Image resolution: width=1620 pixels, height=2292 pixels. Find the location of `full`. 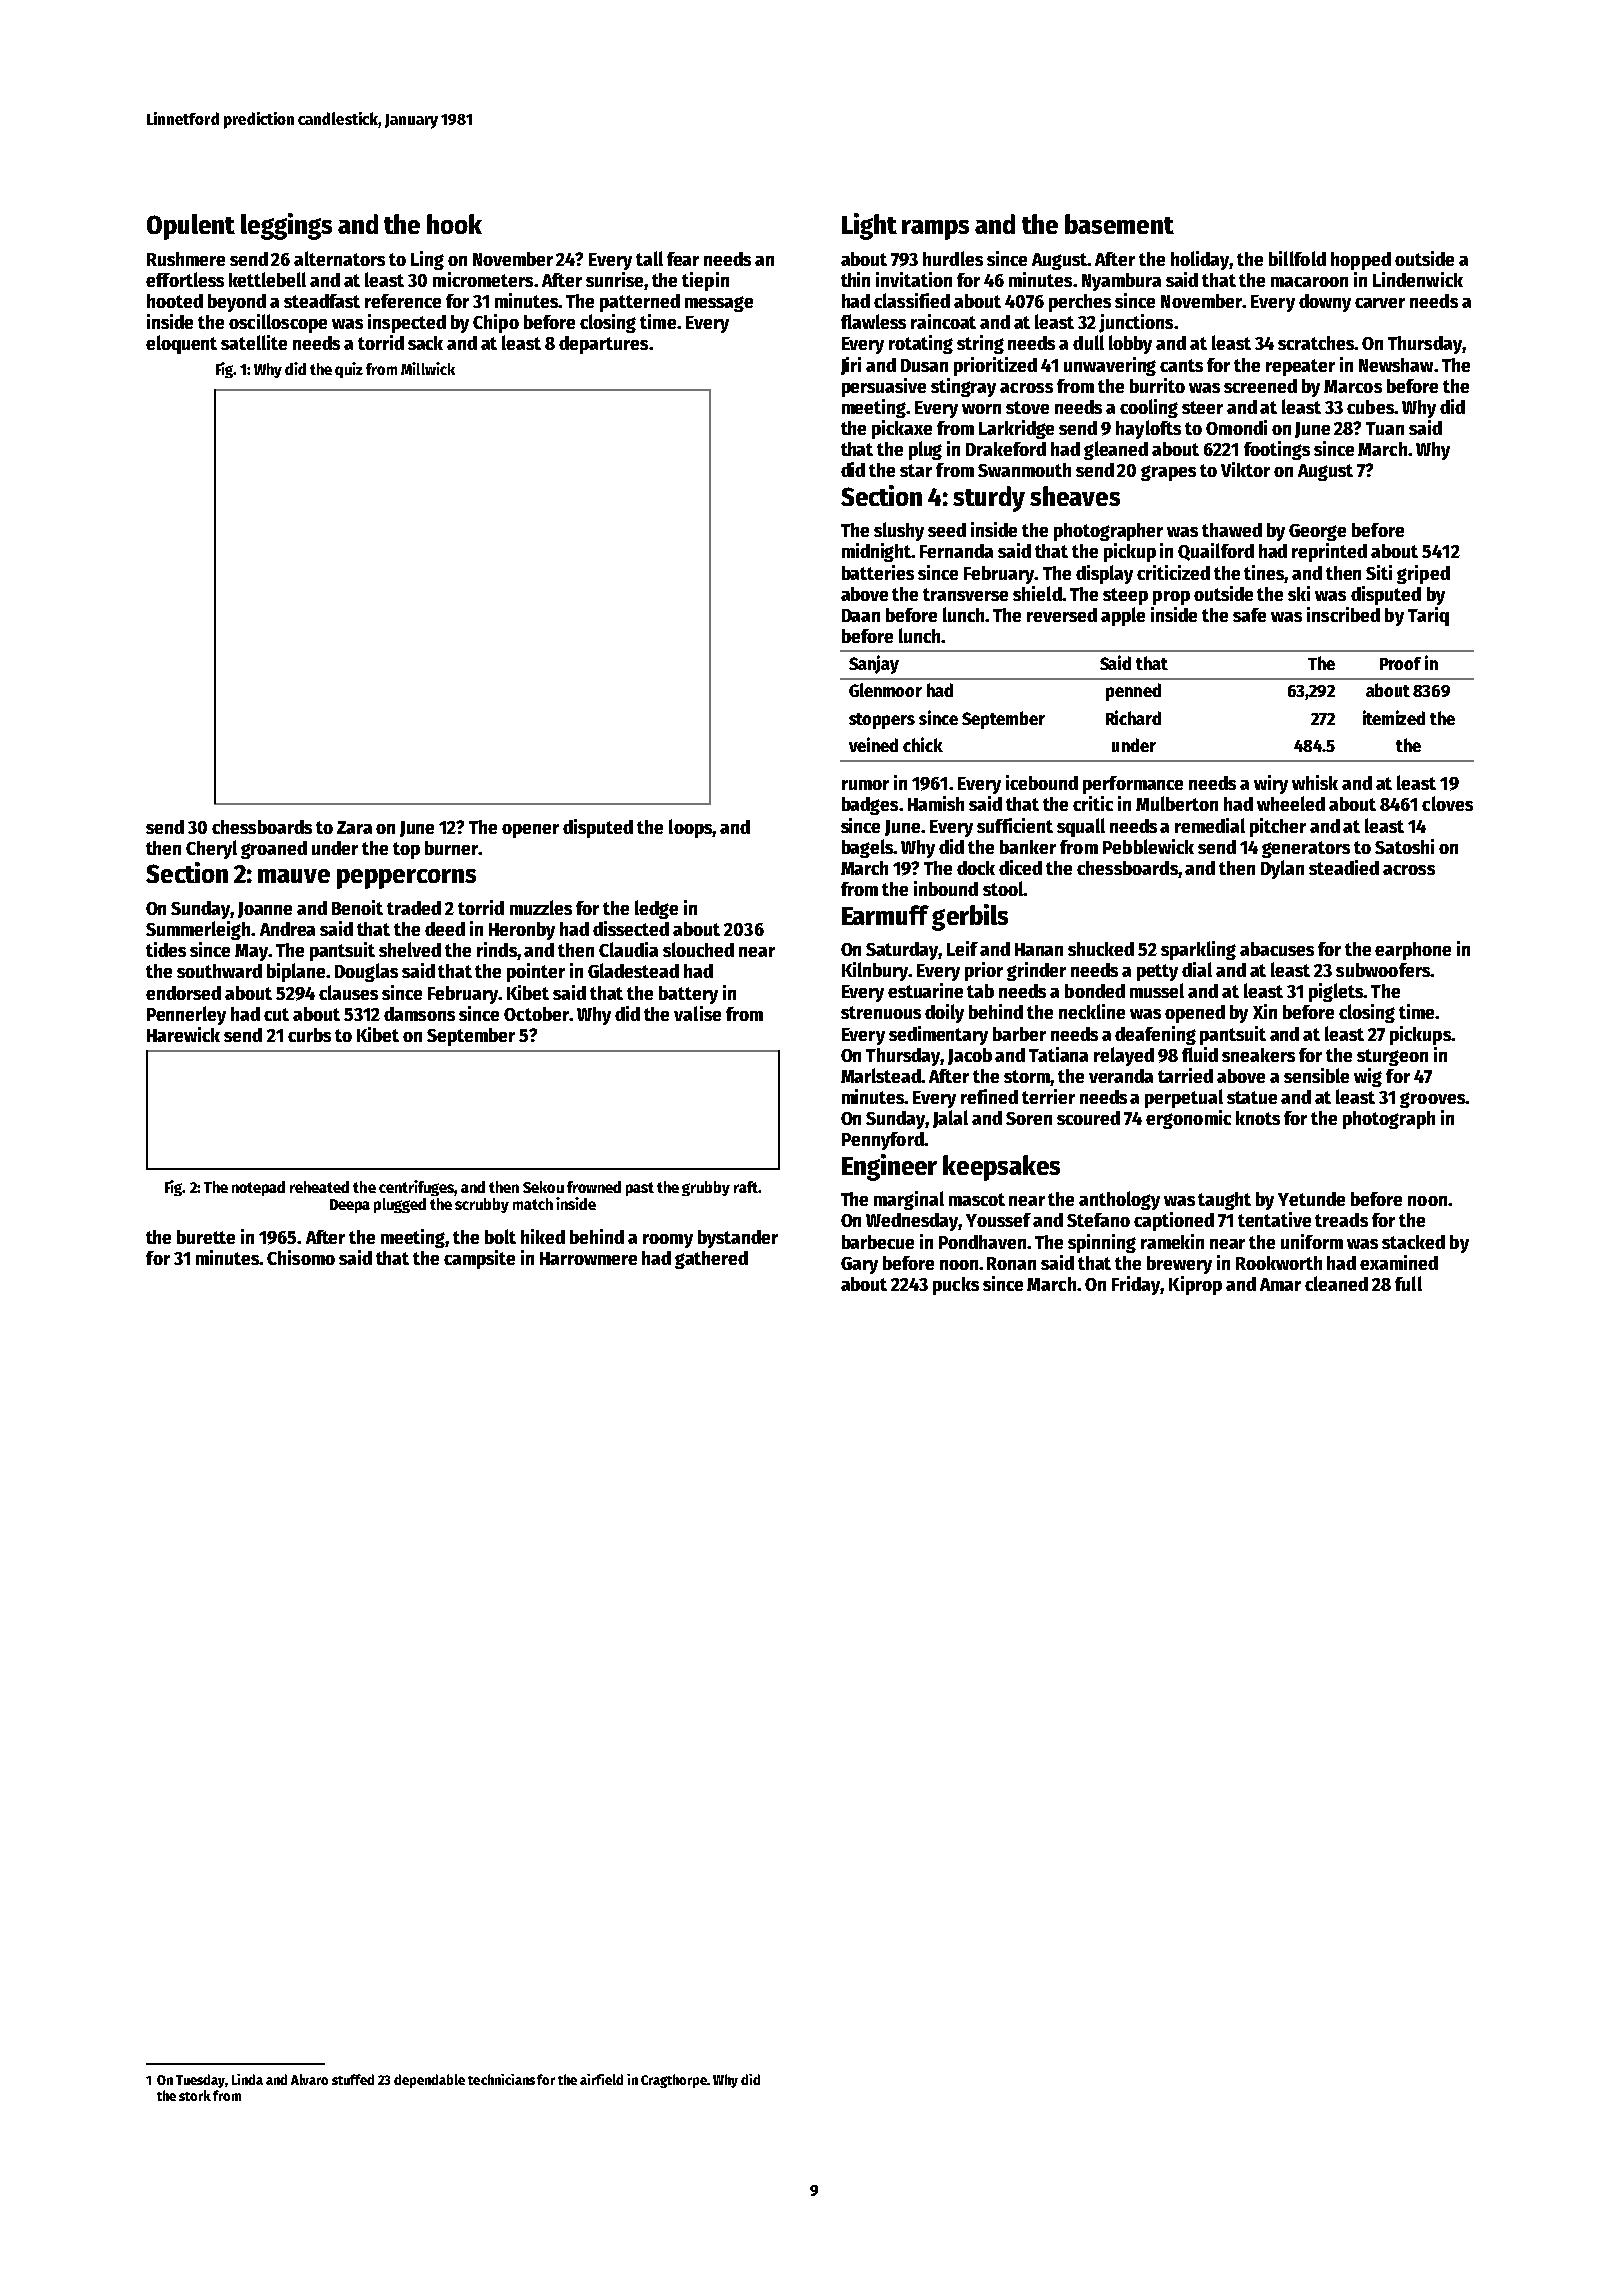

full is located at coordinates (1408, 1283).
